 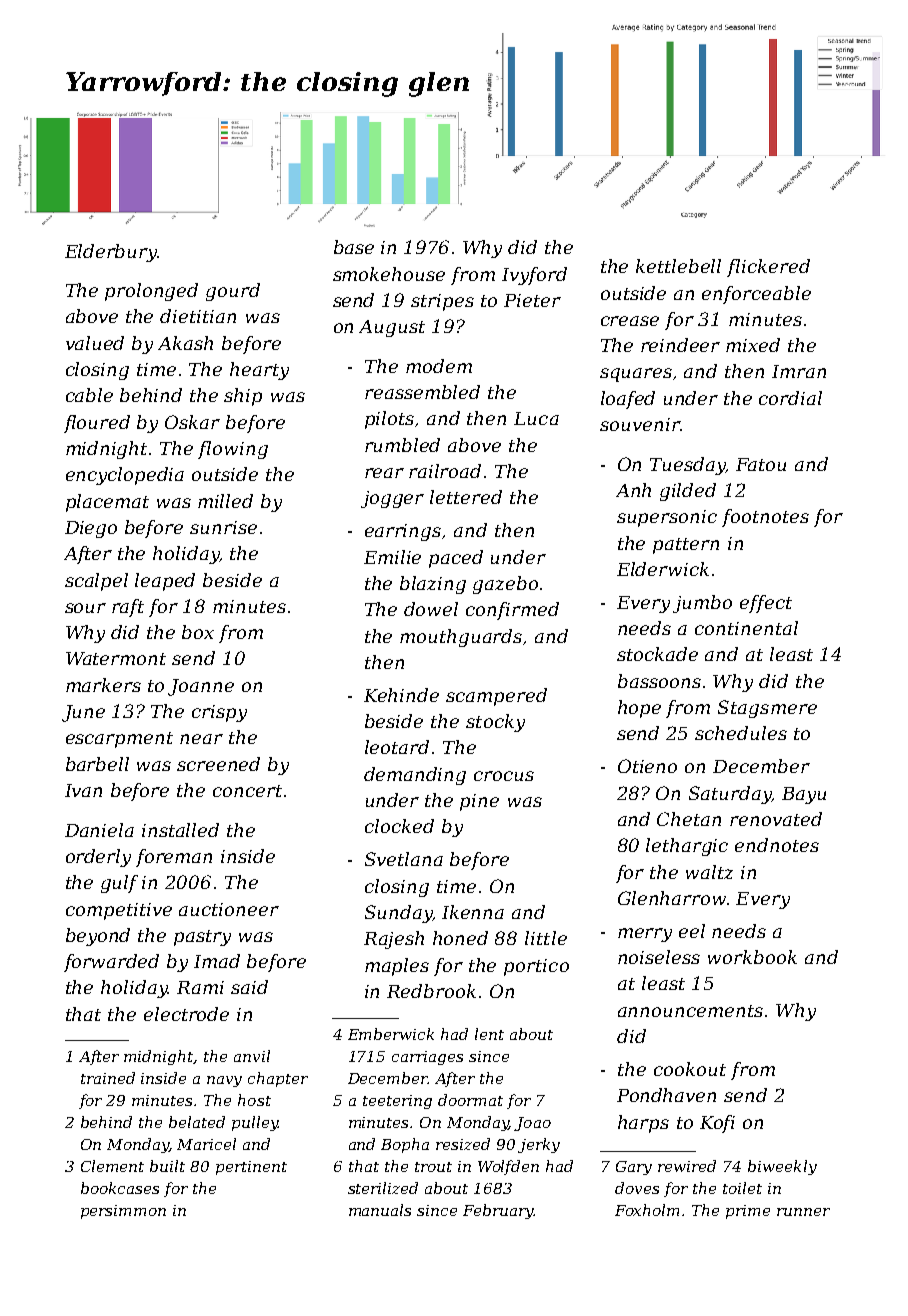 I want to click on sunrise, so click(x=223, y=527).
